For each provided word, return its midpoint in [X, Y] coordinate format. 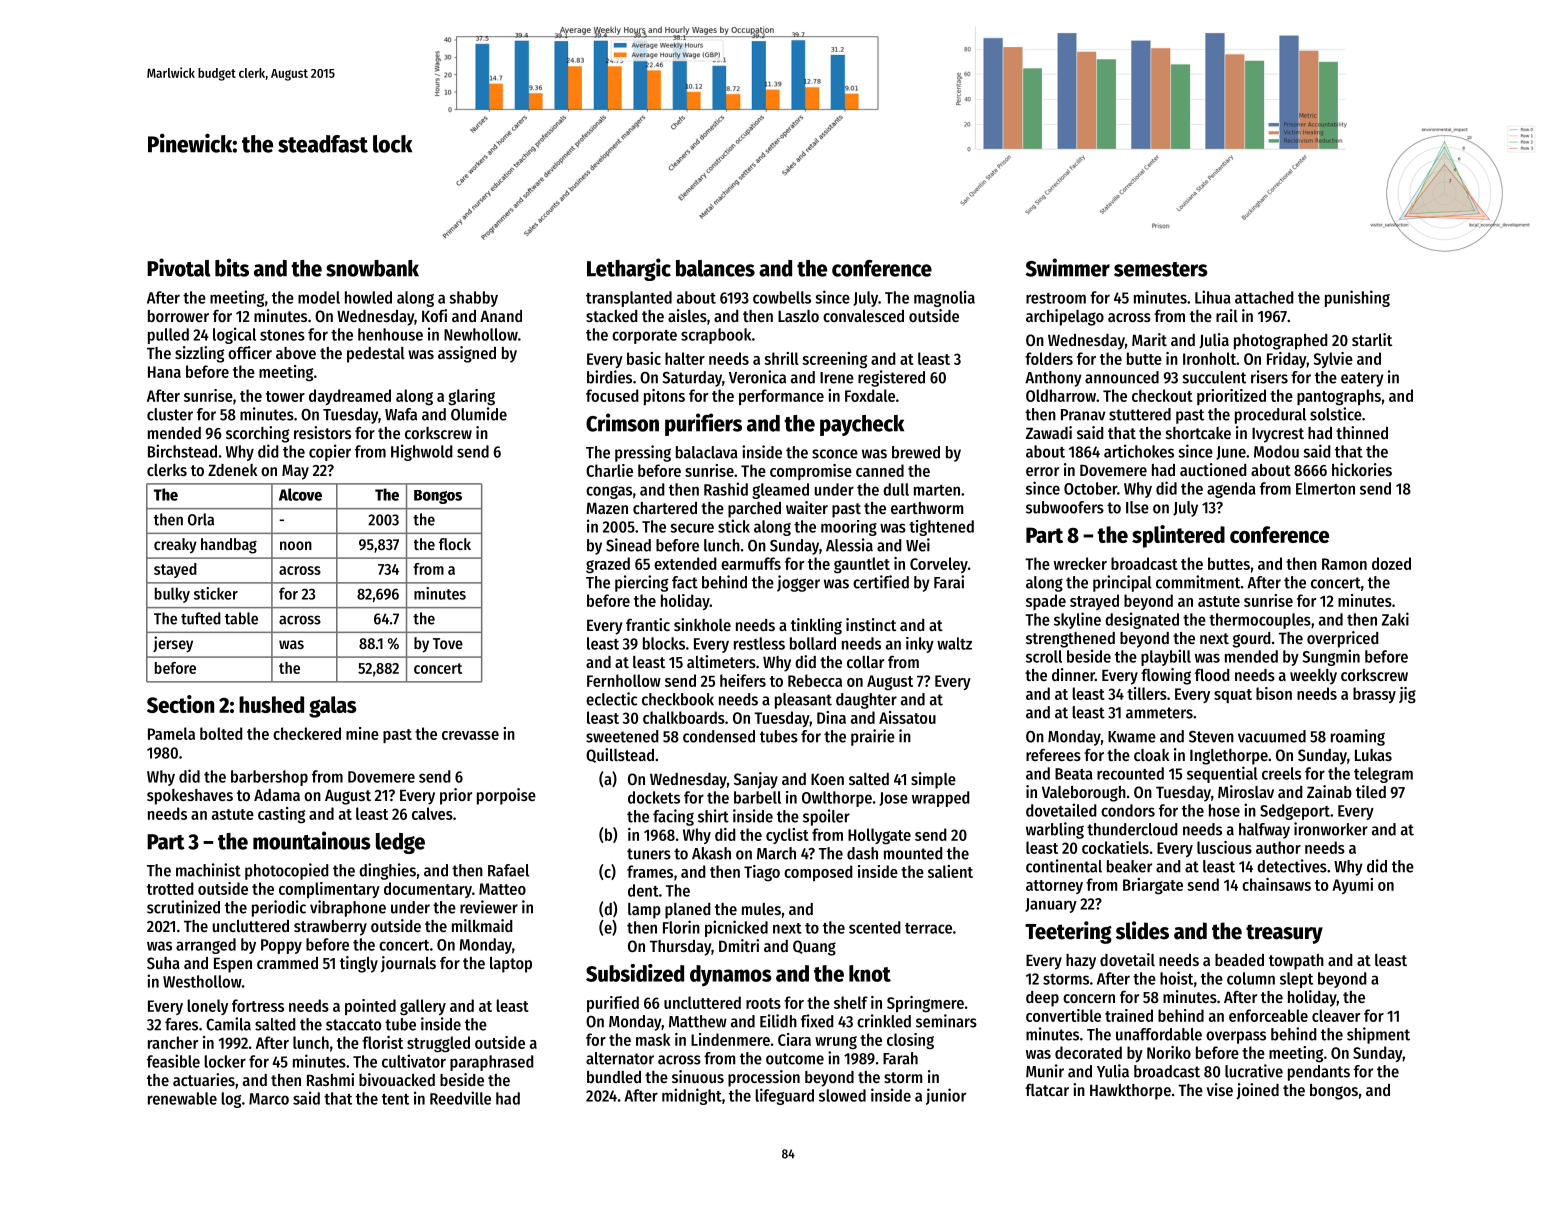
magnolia [944, 298]
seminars [946, 1021]
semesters [1161, 269]
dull [896, 489]
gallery [423, 1007]
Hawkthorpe [1130, 1092]
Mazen [607, 508]
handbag [229, 546]
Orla [201, 519]
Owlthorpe [837, 799]
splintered [1178, 536]
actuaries [204, 1079]
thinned [1362, 432]
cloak [1152, 755]
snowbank [372, 268]
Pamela [171, 733]
